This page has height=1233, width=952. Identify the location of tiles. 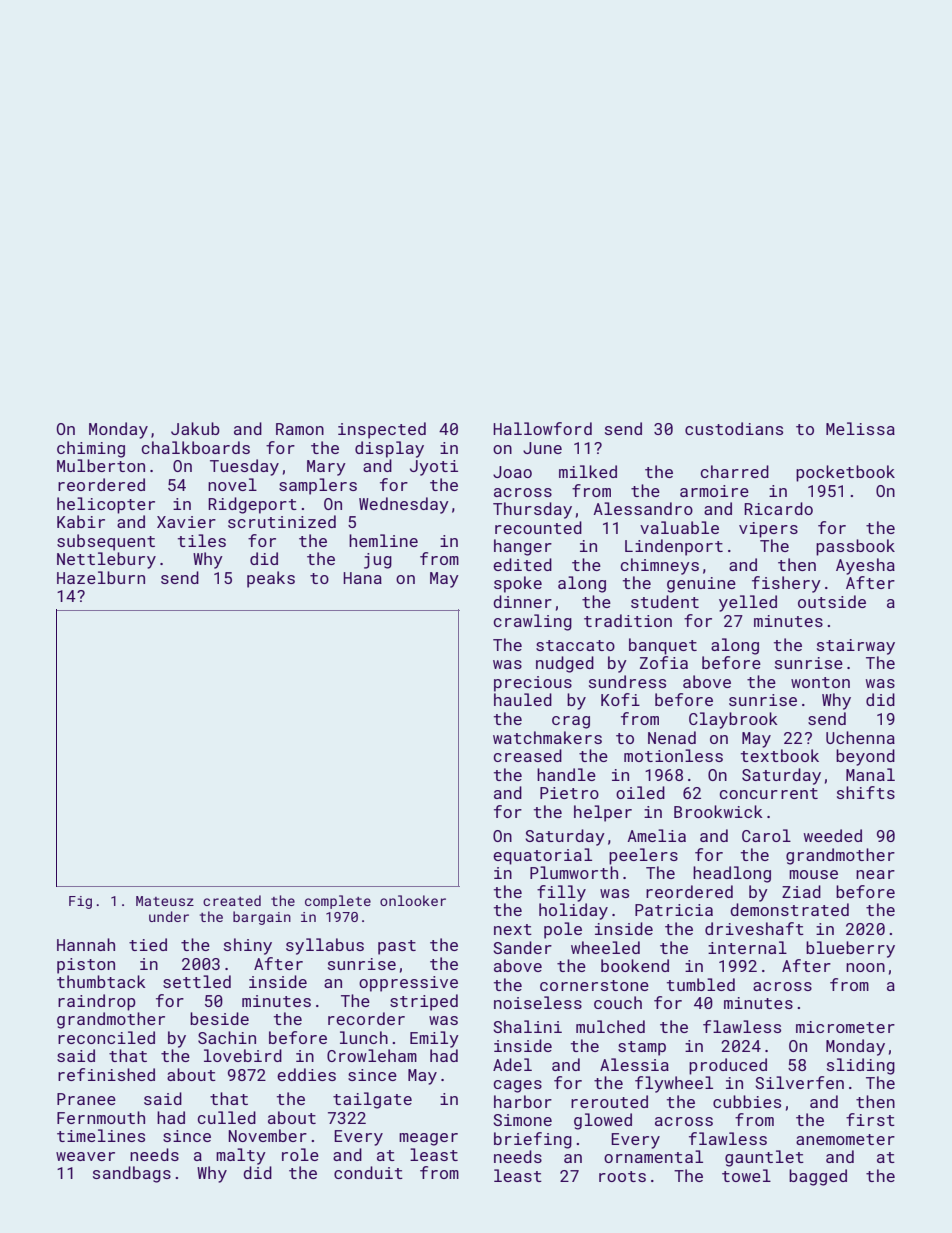
(202, 540).
